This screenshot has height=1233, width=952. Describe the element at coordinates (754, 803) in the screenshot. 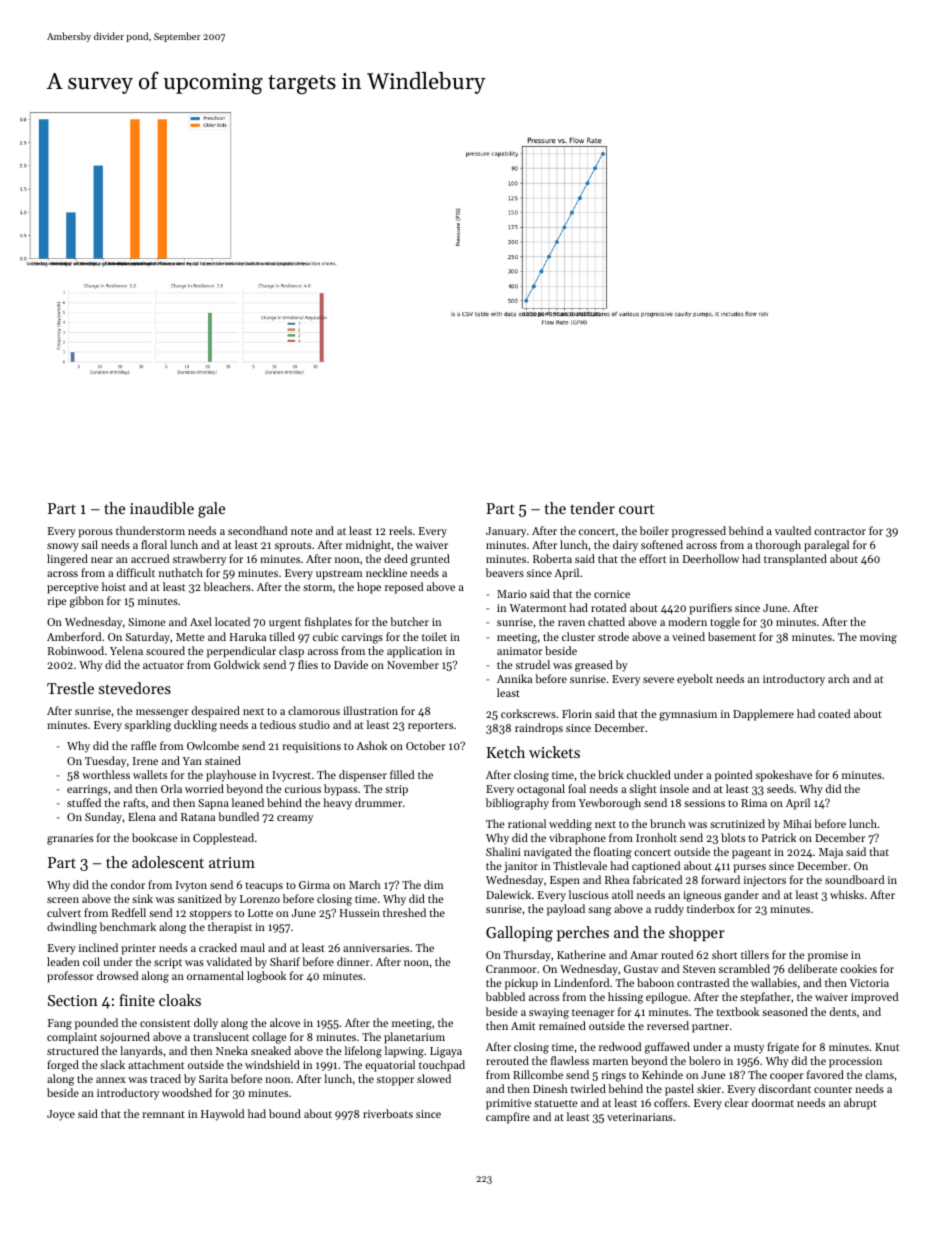

I see `Rima` at that location.
